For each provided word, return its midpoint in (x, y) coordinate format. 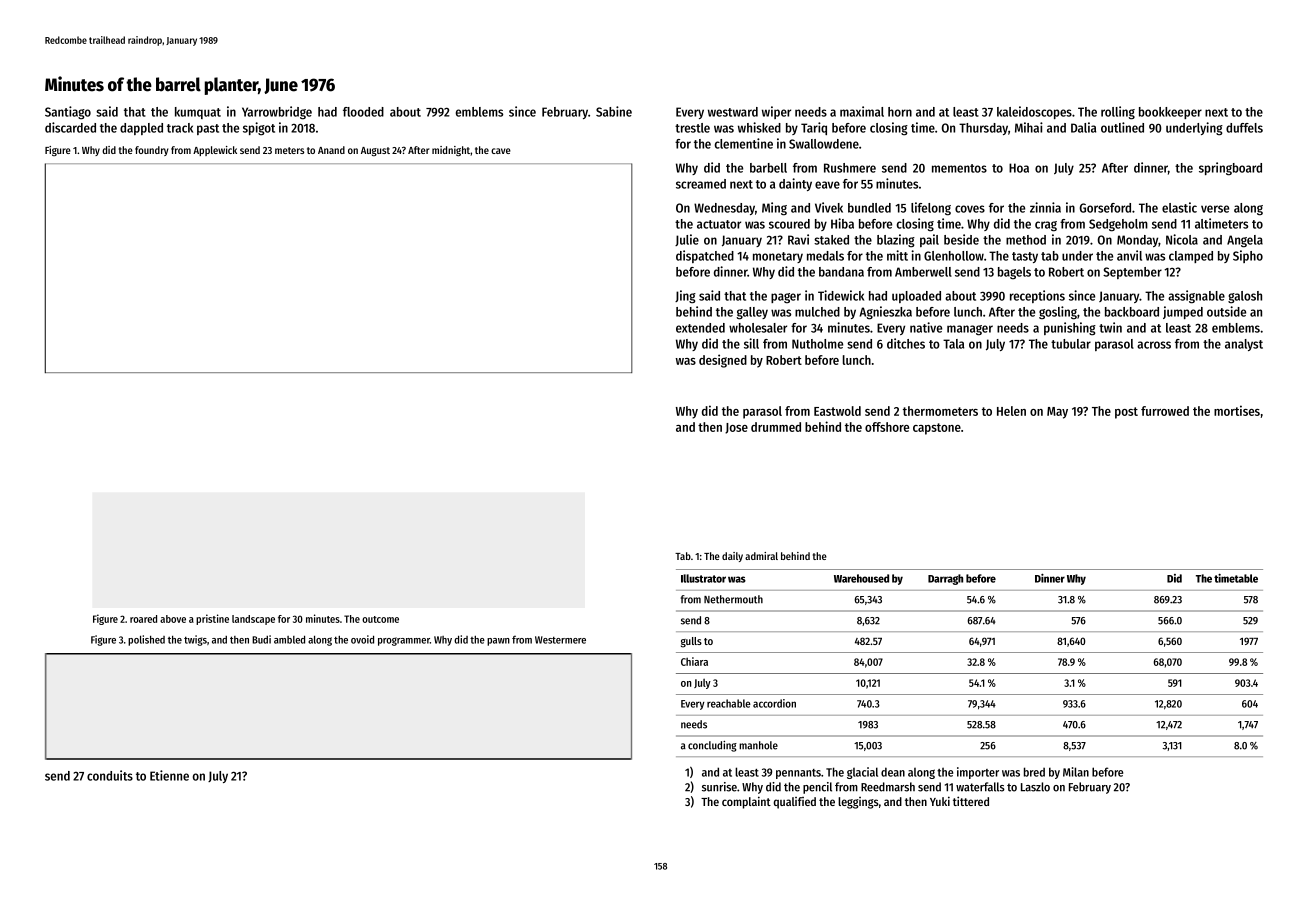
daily (732, 557)
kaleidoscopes (1034, 112)
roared (143, 619)
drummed (776, 427)
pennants (798, 774)
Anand (331, 150)
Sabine (614, 111)
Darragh (945, 579)
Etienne (169, 775)
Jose (736, 428)
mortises (1237, 410)
